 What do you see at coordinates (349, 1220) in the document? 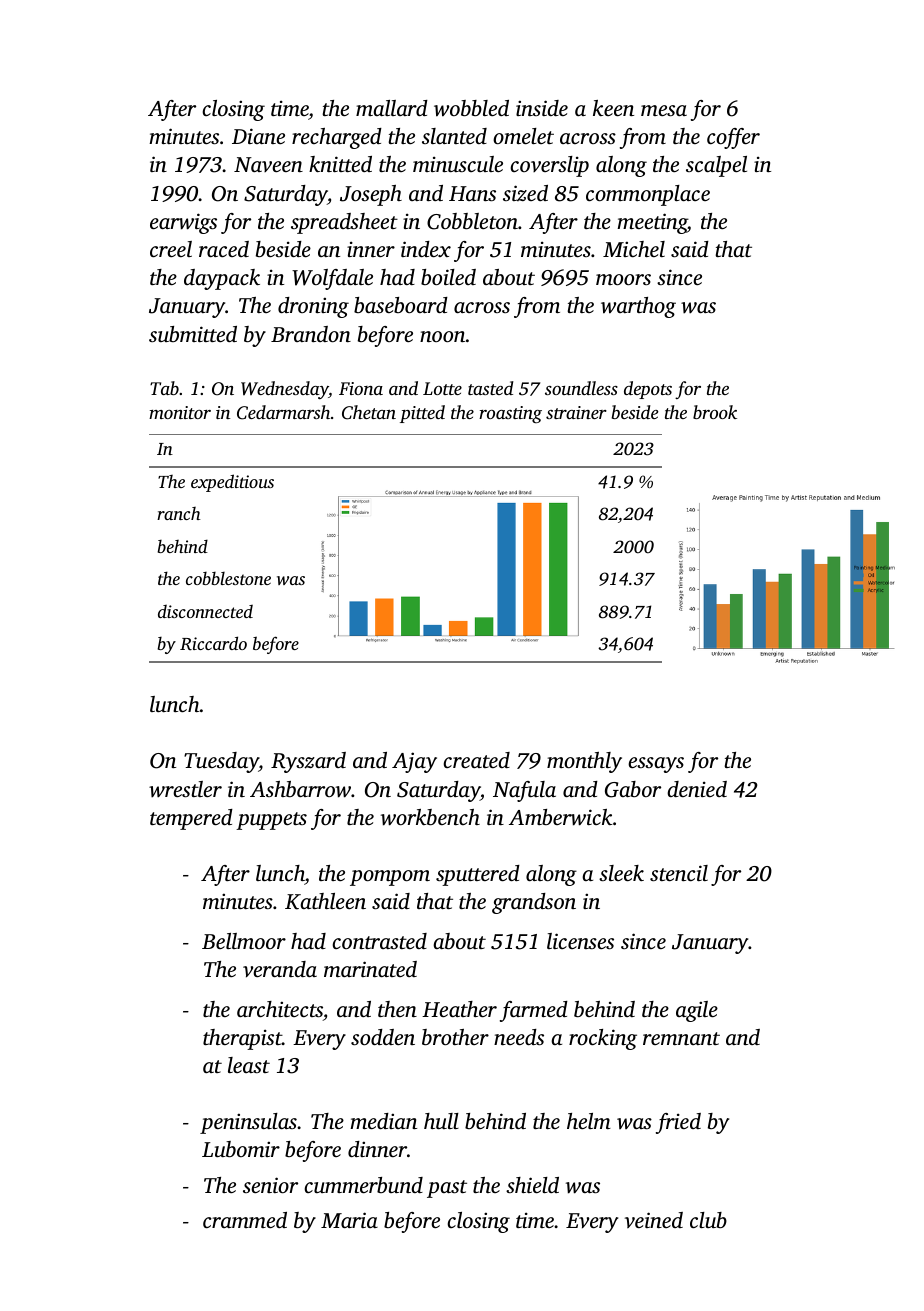
I see `Maria` at bounding box center [349, 1220].
